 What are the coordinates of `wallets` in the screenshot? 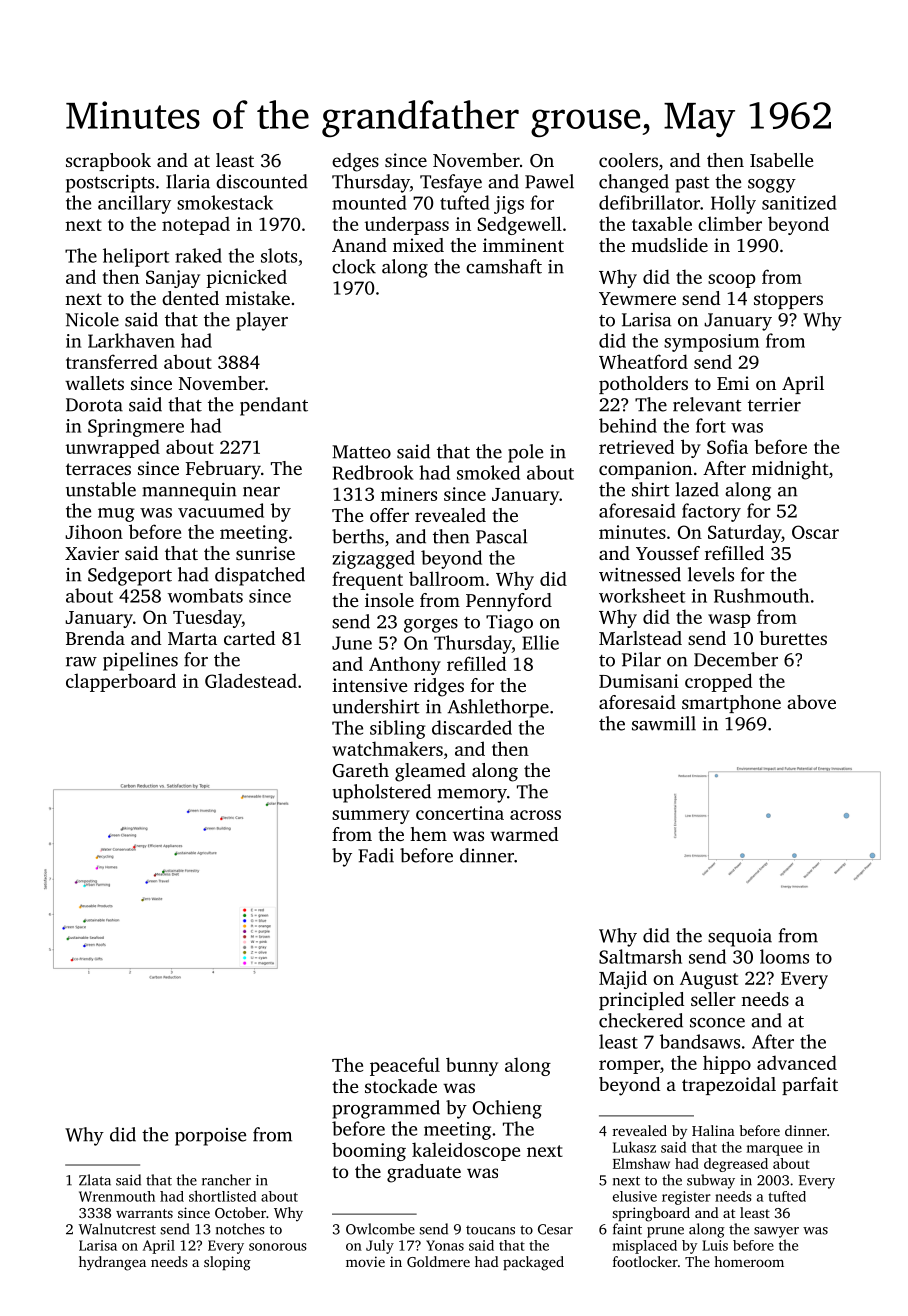 It's located at (94, 383).
